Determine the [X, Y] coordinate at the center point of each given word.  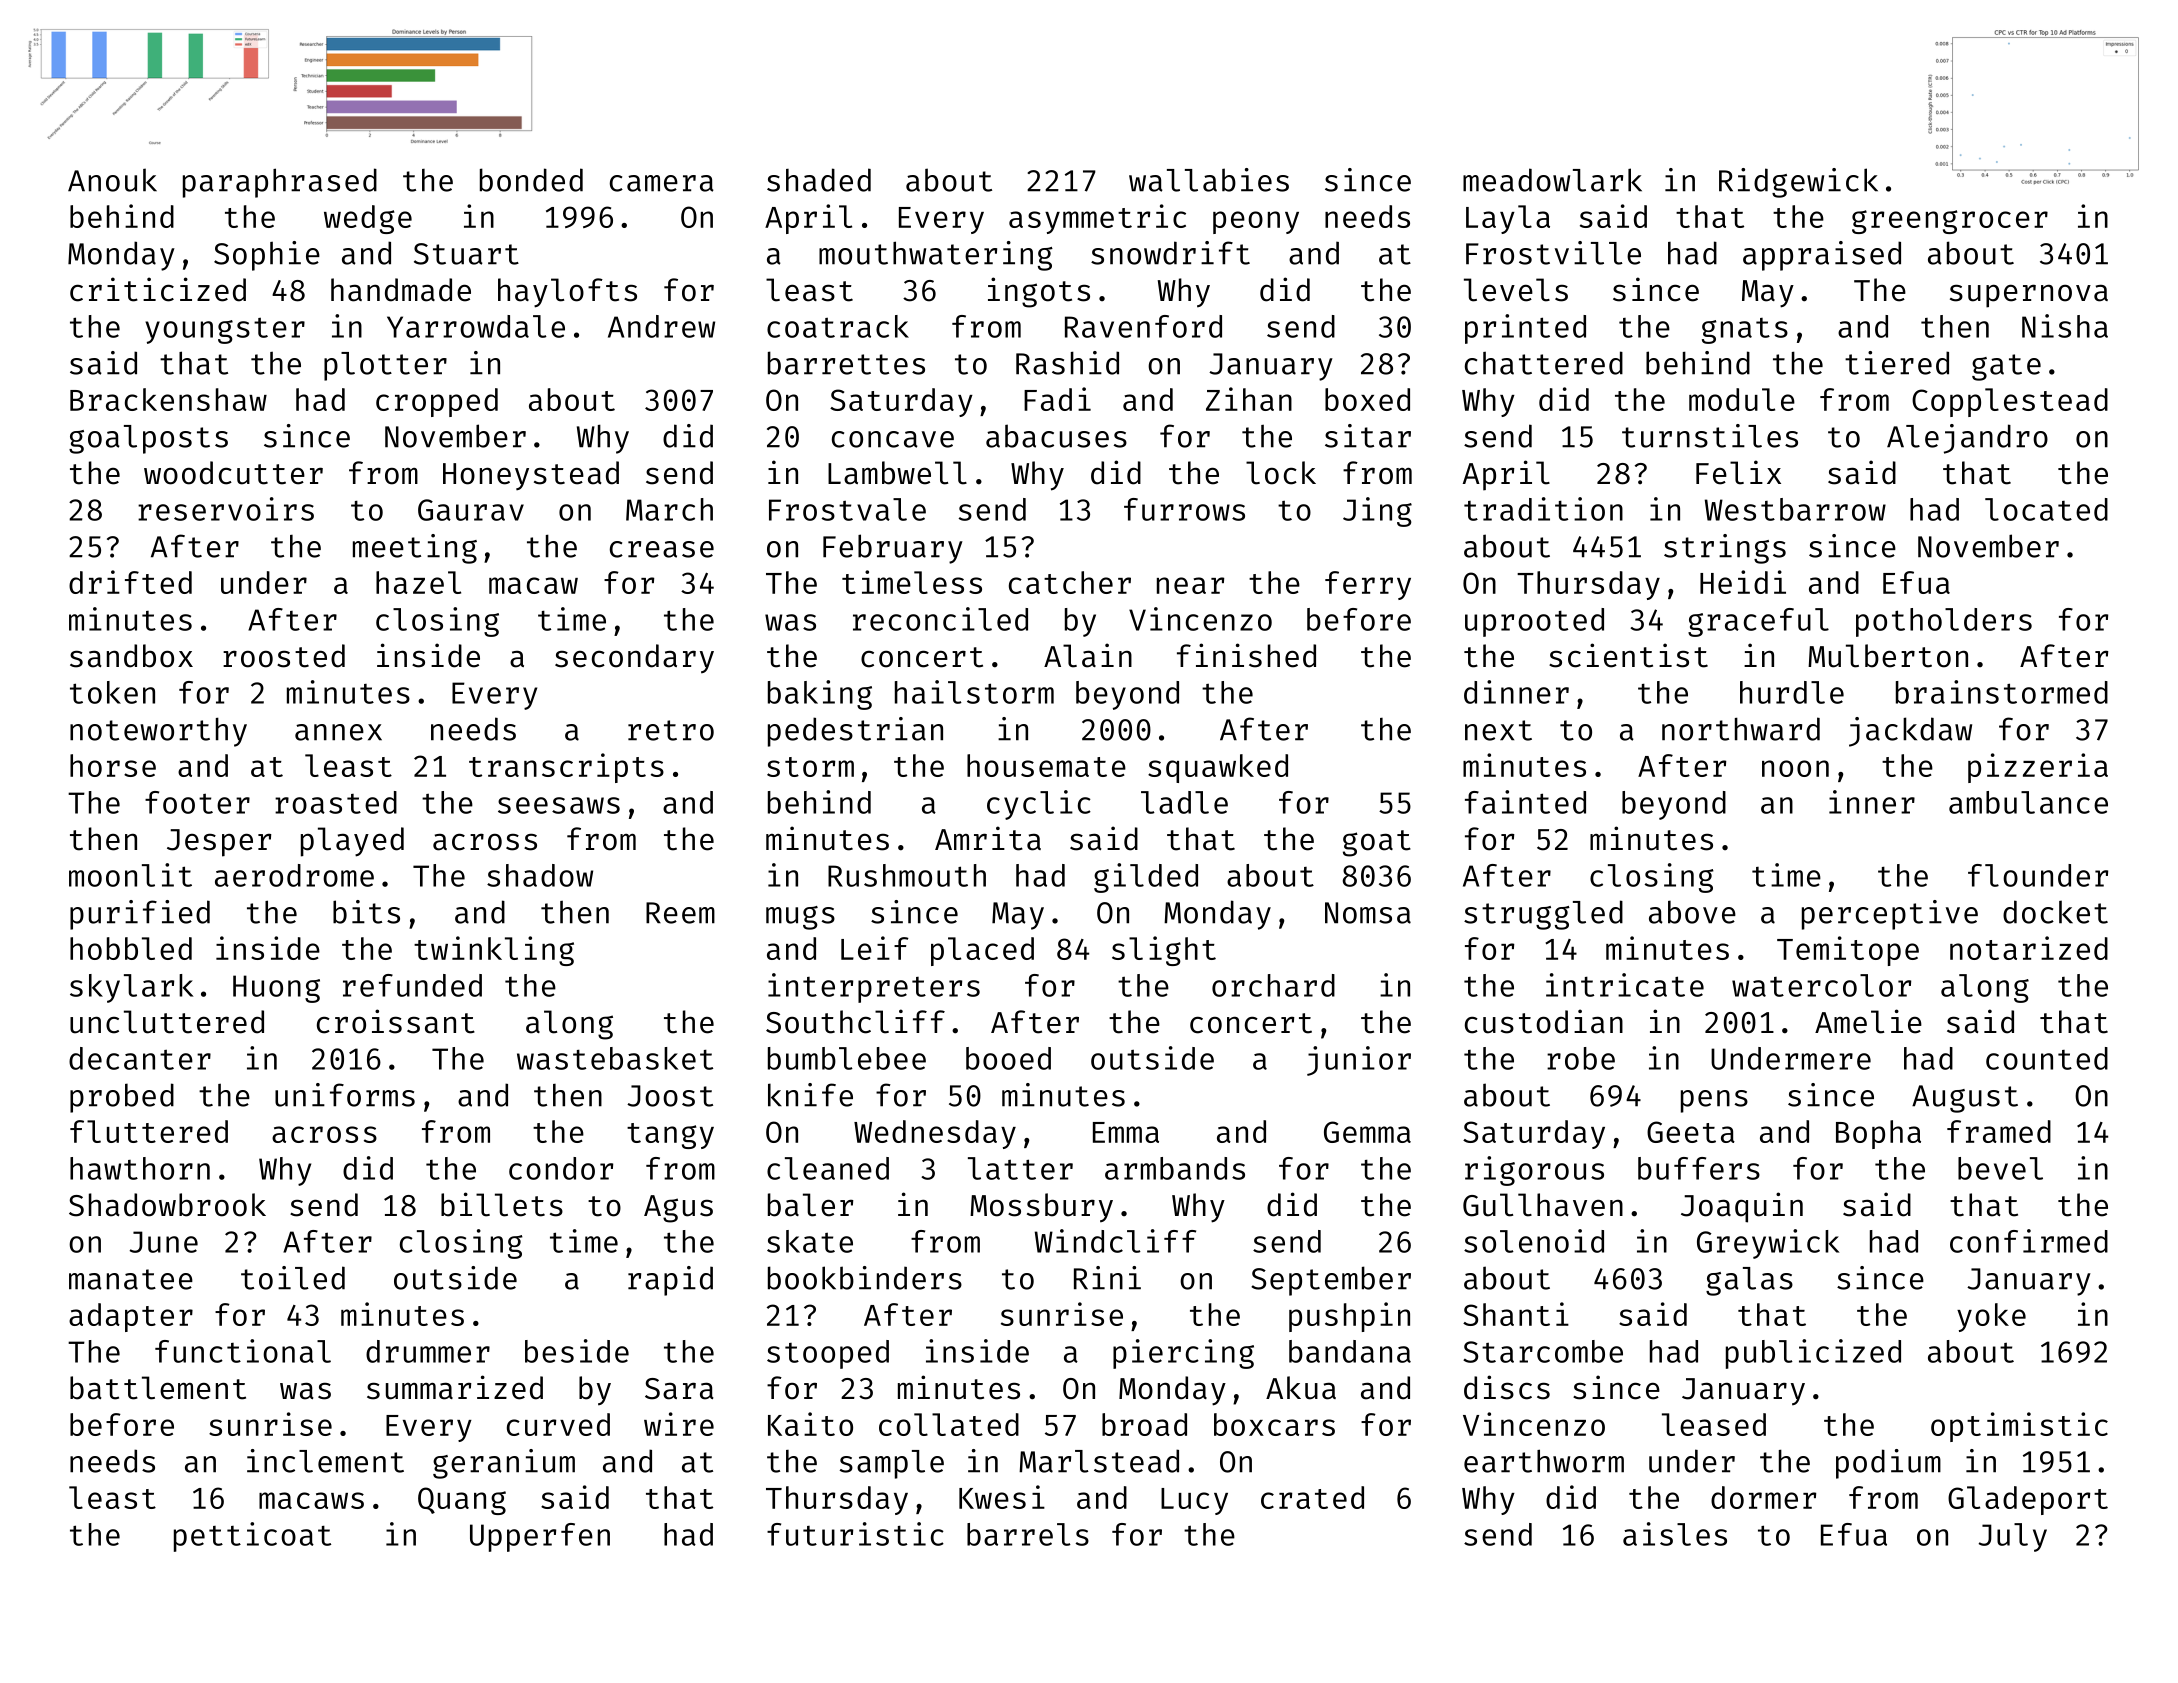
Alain [1088, 655]
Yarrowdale [476, 326]
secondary [634, 659]
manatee [131, 1279]
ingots [1039, 292]
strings [1725, 549]
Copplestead [2010, 402]
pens [1714, 1101]
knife [810, 1095]
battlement [158, 1388]
